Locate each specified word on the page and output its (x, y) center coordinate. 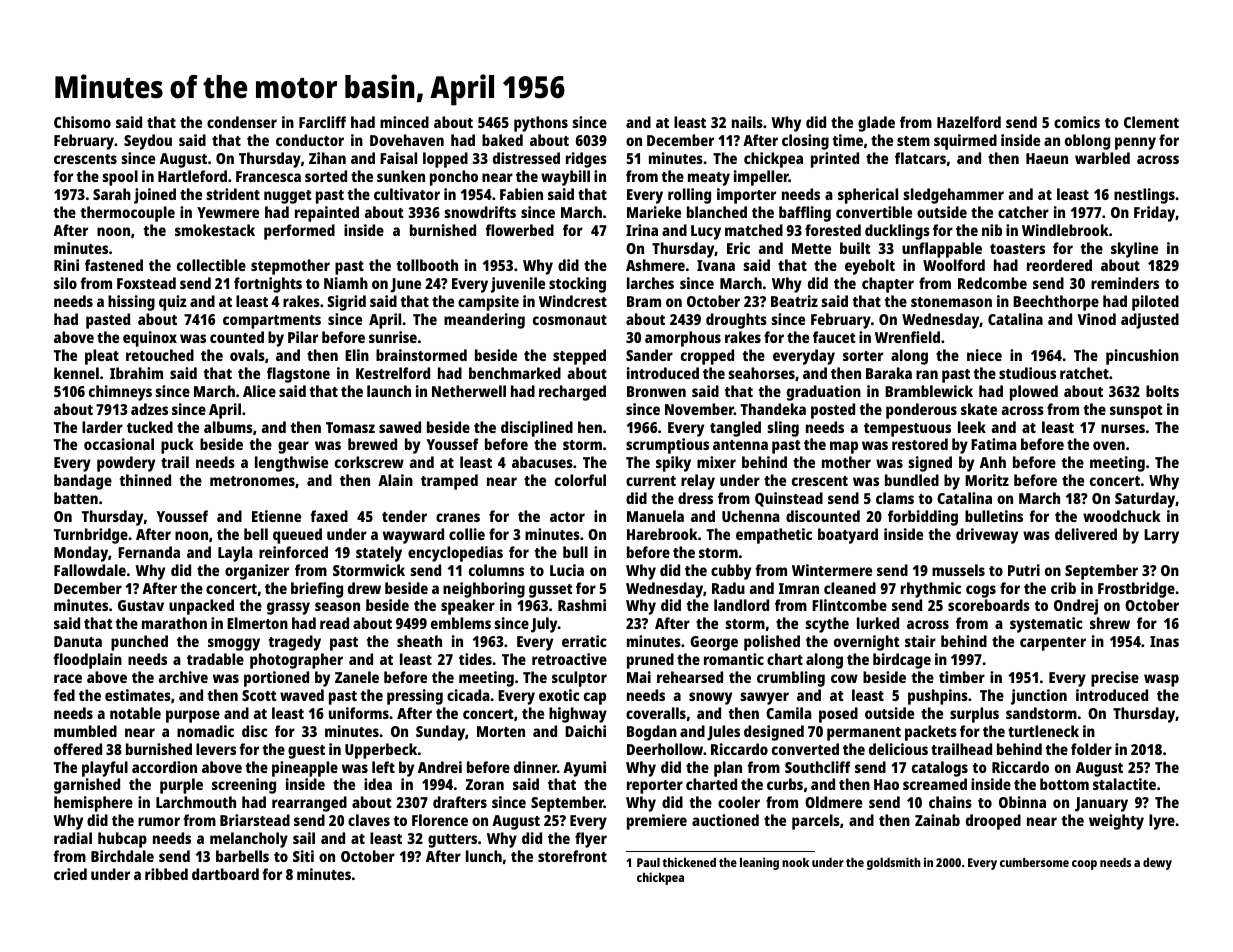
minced (404, 122)
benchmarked (515, 373)
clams (895, 498)
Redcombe (992, 283)
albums (228, 427)
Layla (235, 554)
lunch (484, 856)
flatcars (920, 158)
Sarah (112, 194)
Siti (303, 856)
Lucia (567, 570)
